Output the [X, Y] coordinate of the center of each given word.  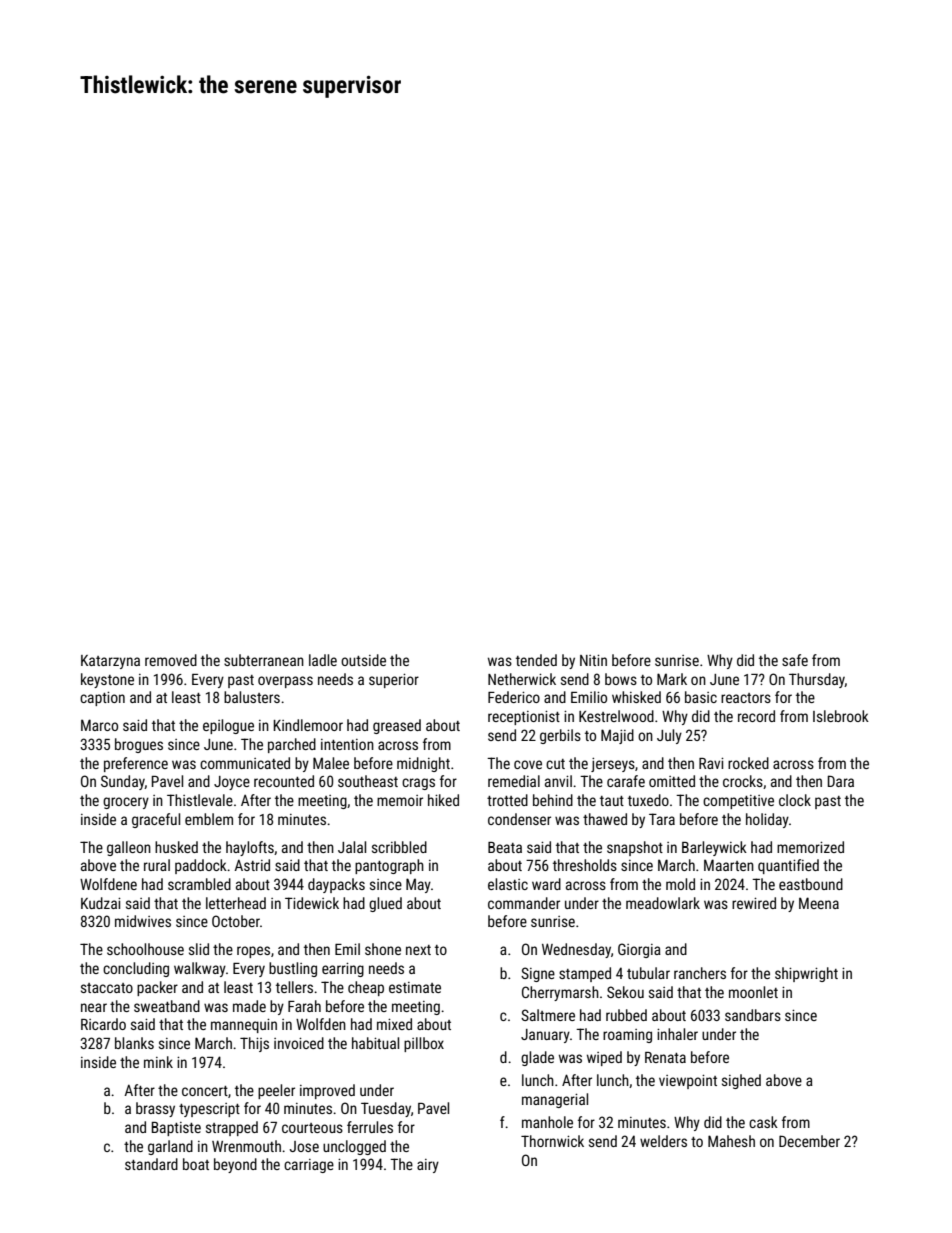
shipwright [806, 974]
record [756, 716]
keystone [107, 680]
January [545, 1036]
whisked [636, 697]
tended [536, 660]
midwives [143, 921]
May [418, 885]
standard [151, 1164]
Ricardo [103, 1024]
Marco [99, 725]
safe [795, 660]
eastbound [811, 884]
